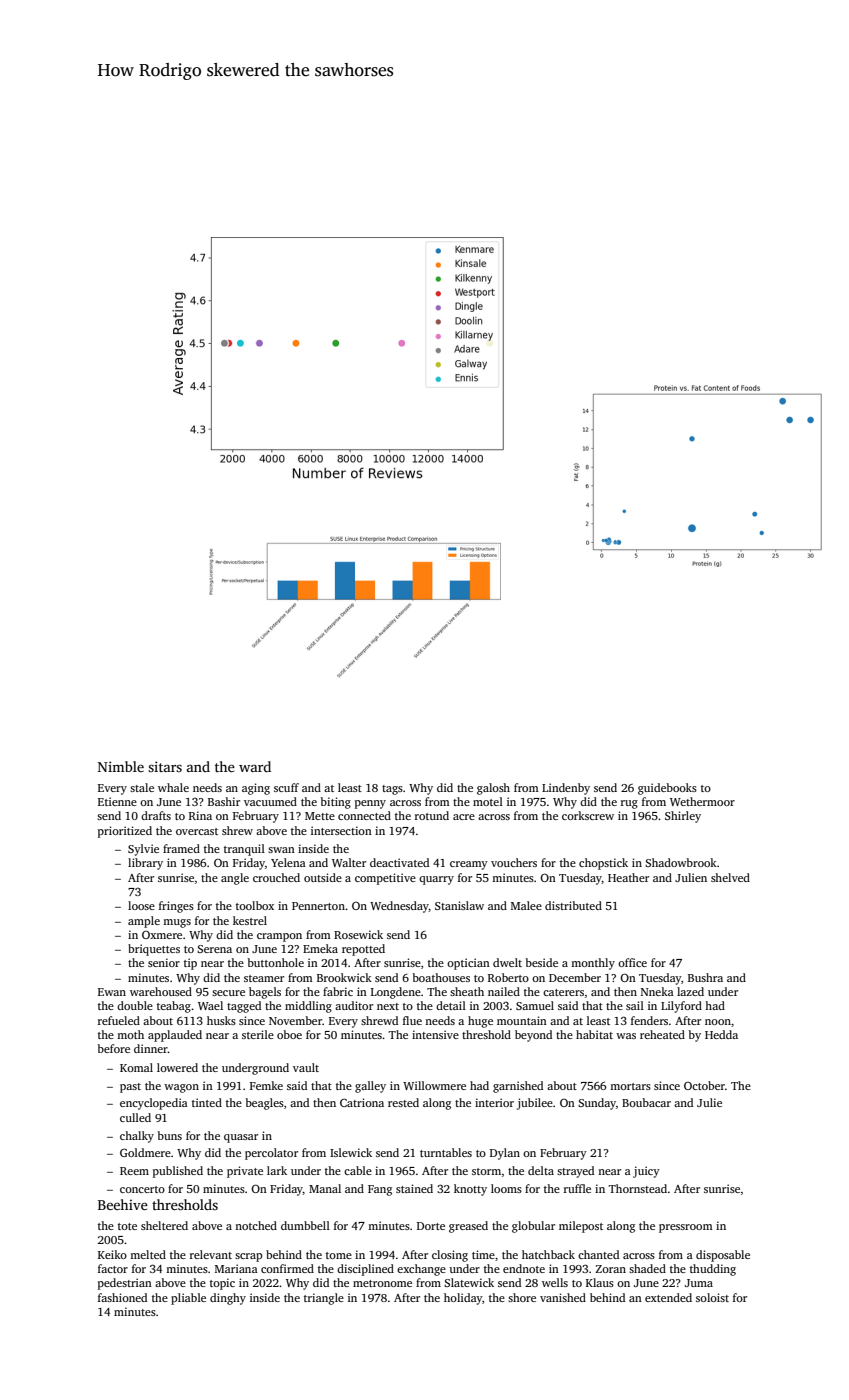 Image resolution: width=849 pixels, height=1400 pixels. I want to click on Boubacar, so click(646, 1102).
